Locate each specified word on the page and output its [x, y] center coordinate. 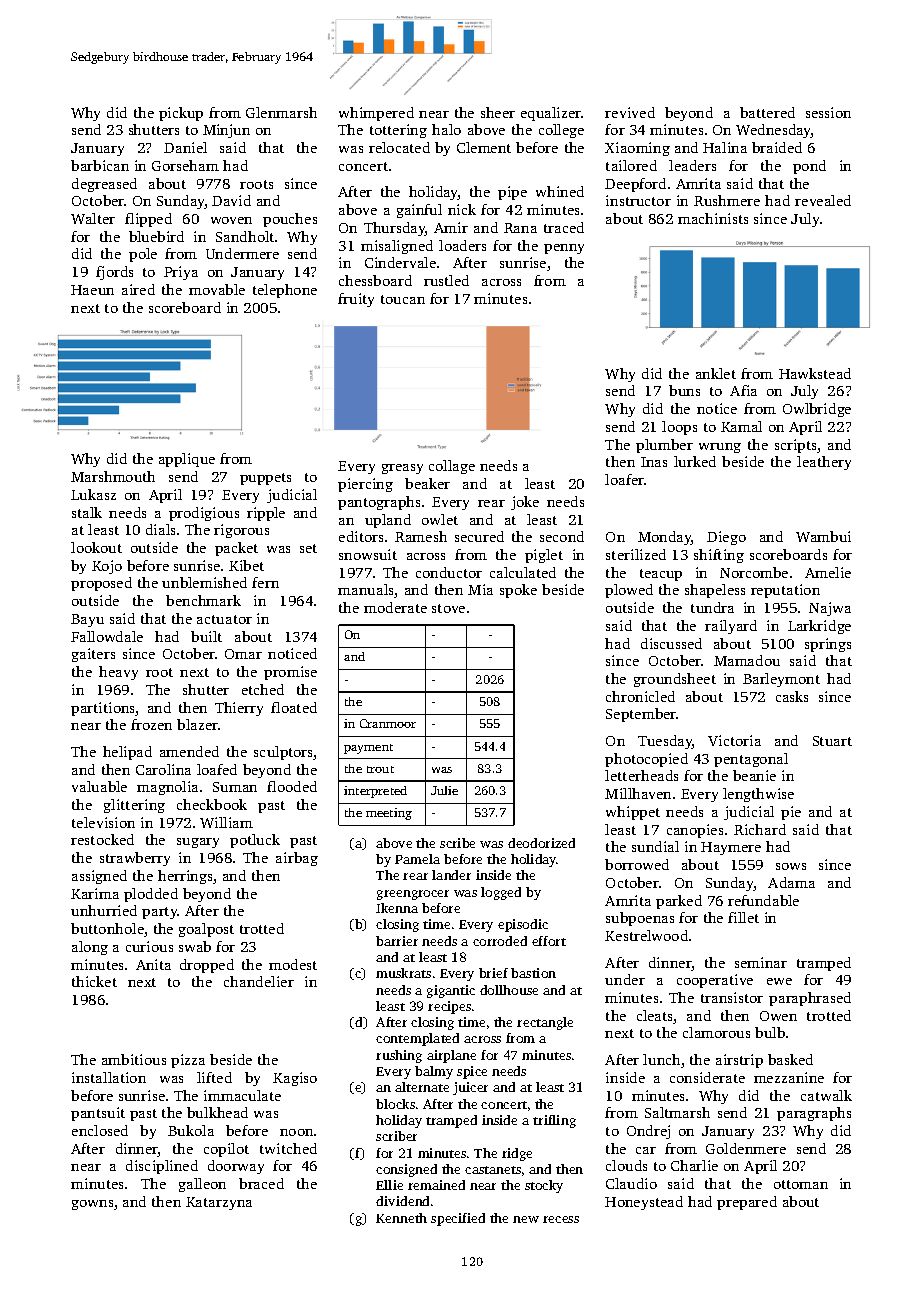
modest [293, 964]
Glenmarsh [281, 112]
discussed [671, 643]
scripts [796, 446]
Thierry [239, 709]
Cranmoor [388, 723]
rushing [399, 1056]
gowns [92, 1205]
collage [452, 467]
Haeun [92, 290]
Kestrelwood [646, 935]
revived [630, 112]
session [828, 112]
